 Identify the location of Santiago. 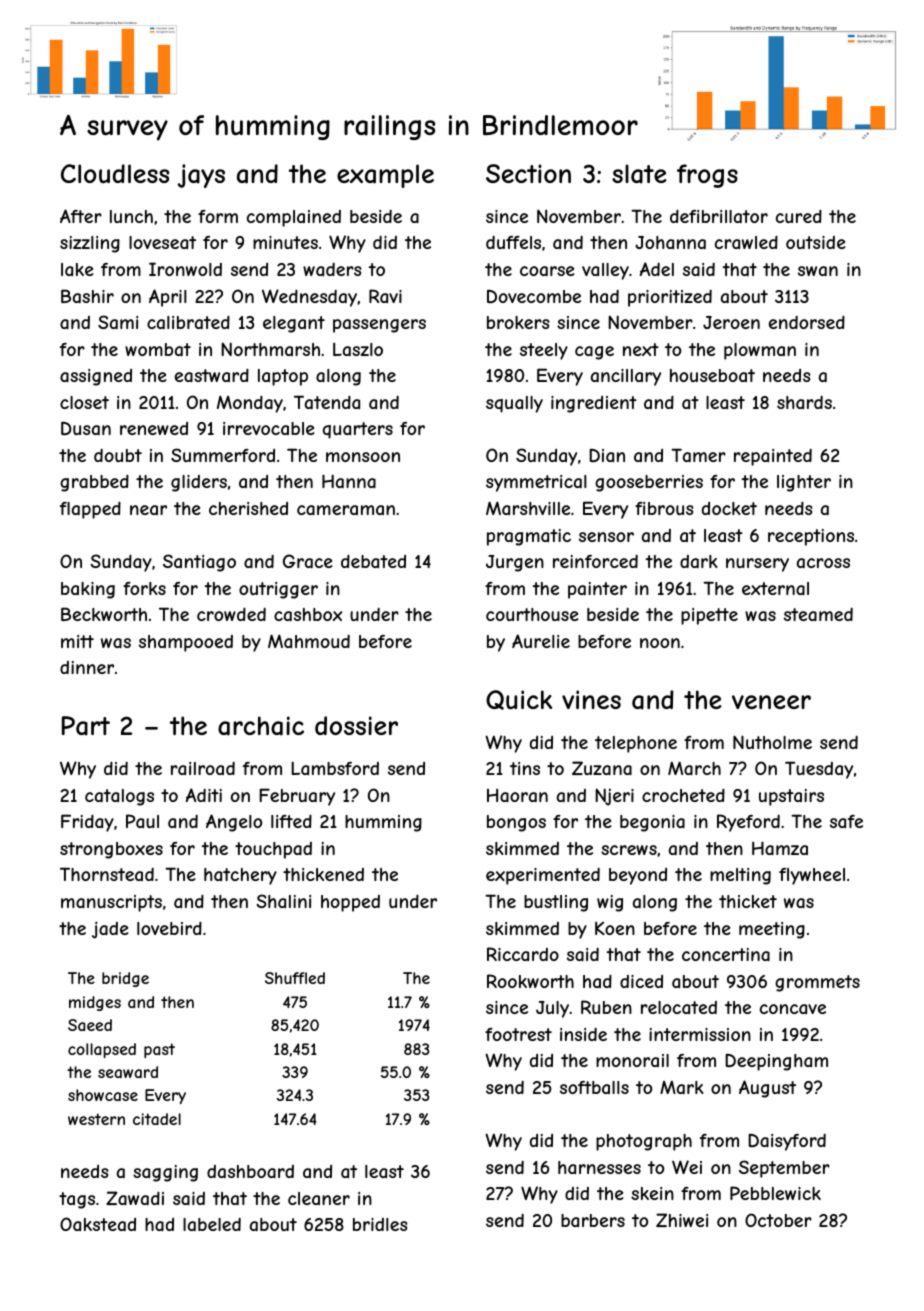
(199, 563).
